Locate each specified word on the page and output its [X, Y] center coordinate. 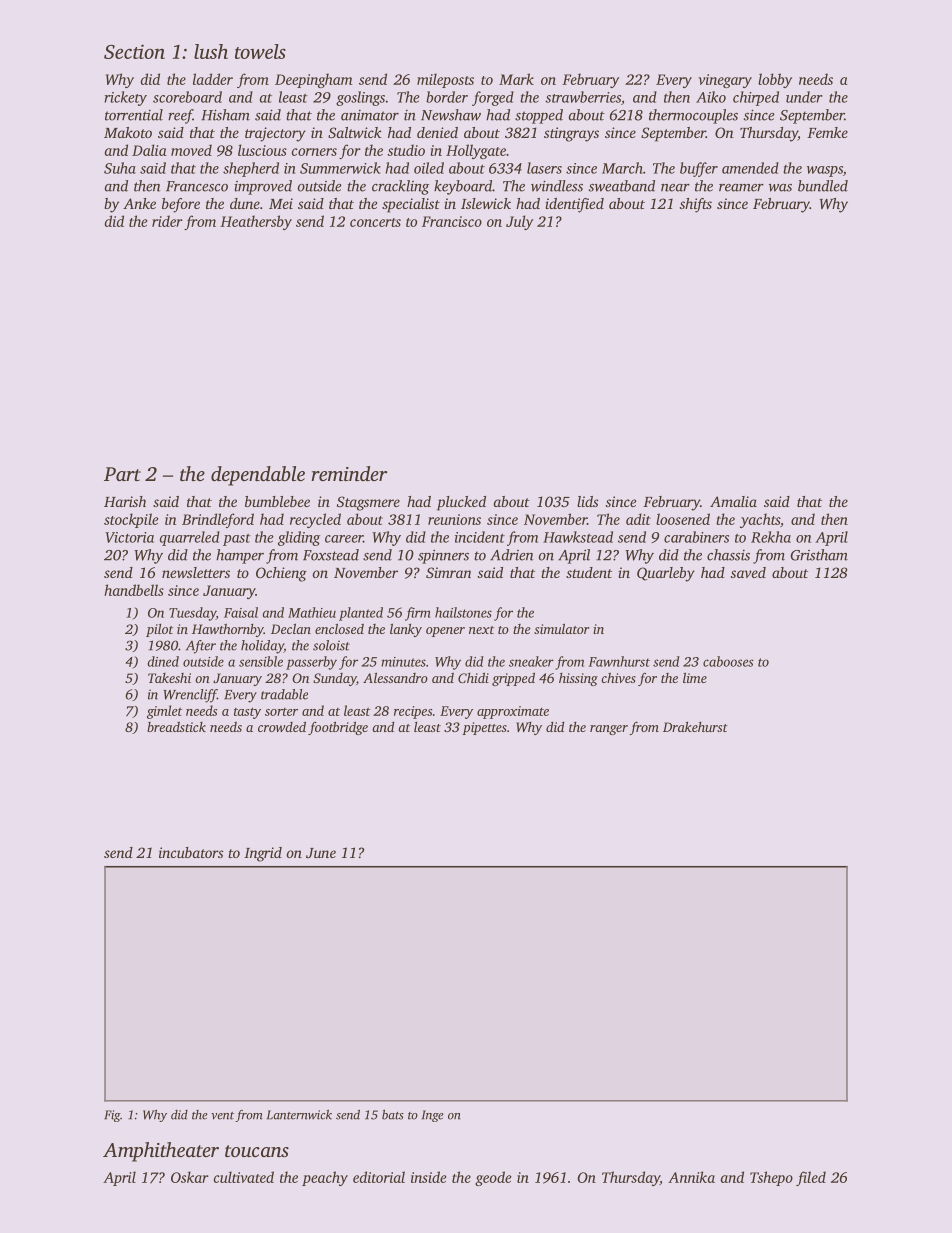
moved [191, 150]
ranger [609, 730]
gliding [299, 538]
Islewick [486, 203]
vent [222, 1116]
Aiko [711, 97]
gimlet [164, 712]
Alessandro [395, 677]
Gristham [819, 555]
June [321, 853]
